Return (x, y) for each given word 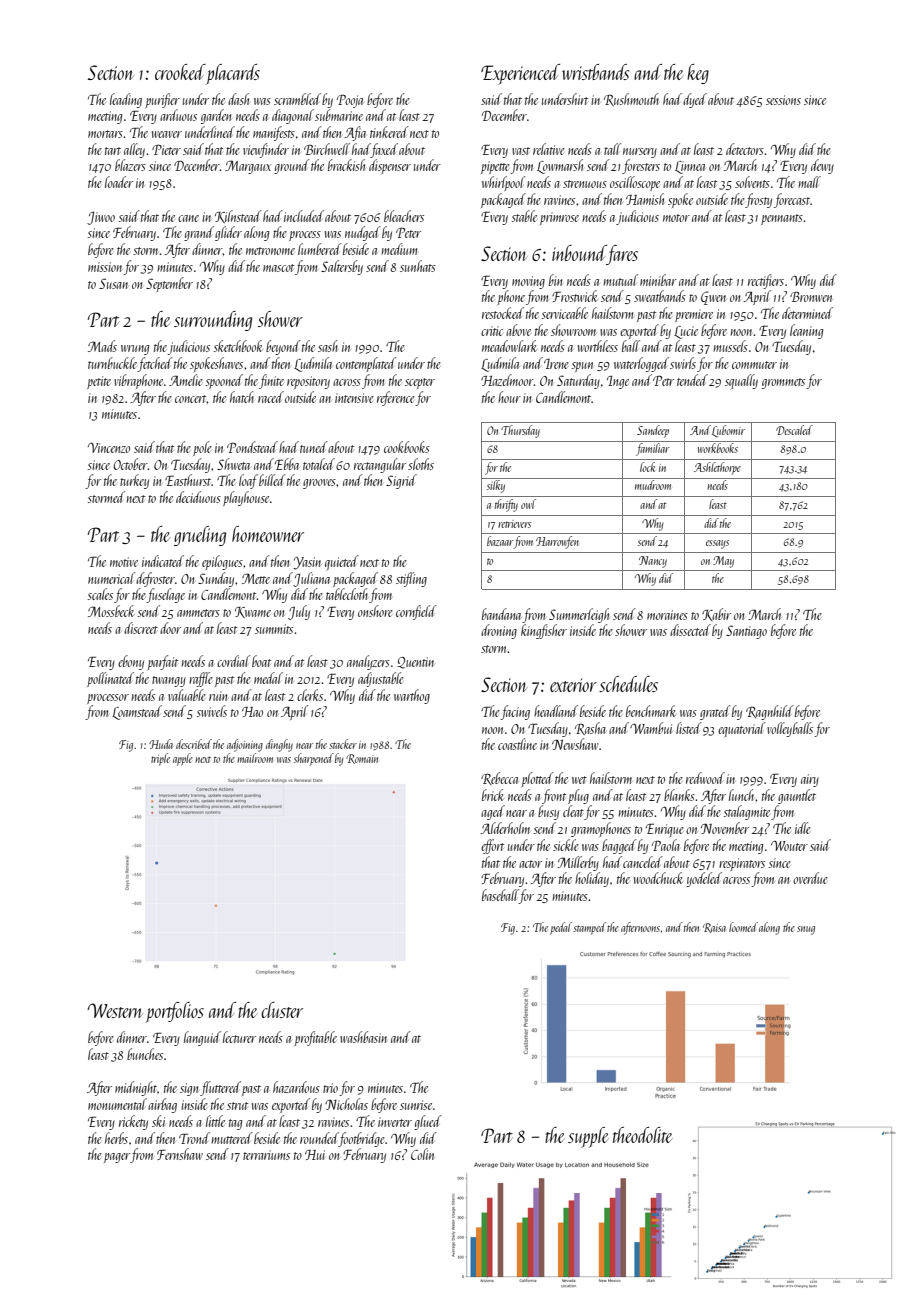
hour (509, 397)
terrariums (266, 1155)
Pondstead (252, 447)
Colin (422, 1154)
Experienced (520, 74)
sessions (783, 100)
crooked (180, 72)
